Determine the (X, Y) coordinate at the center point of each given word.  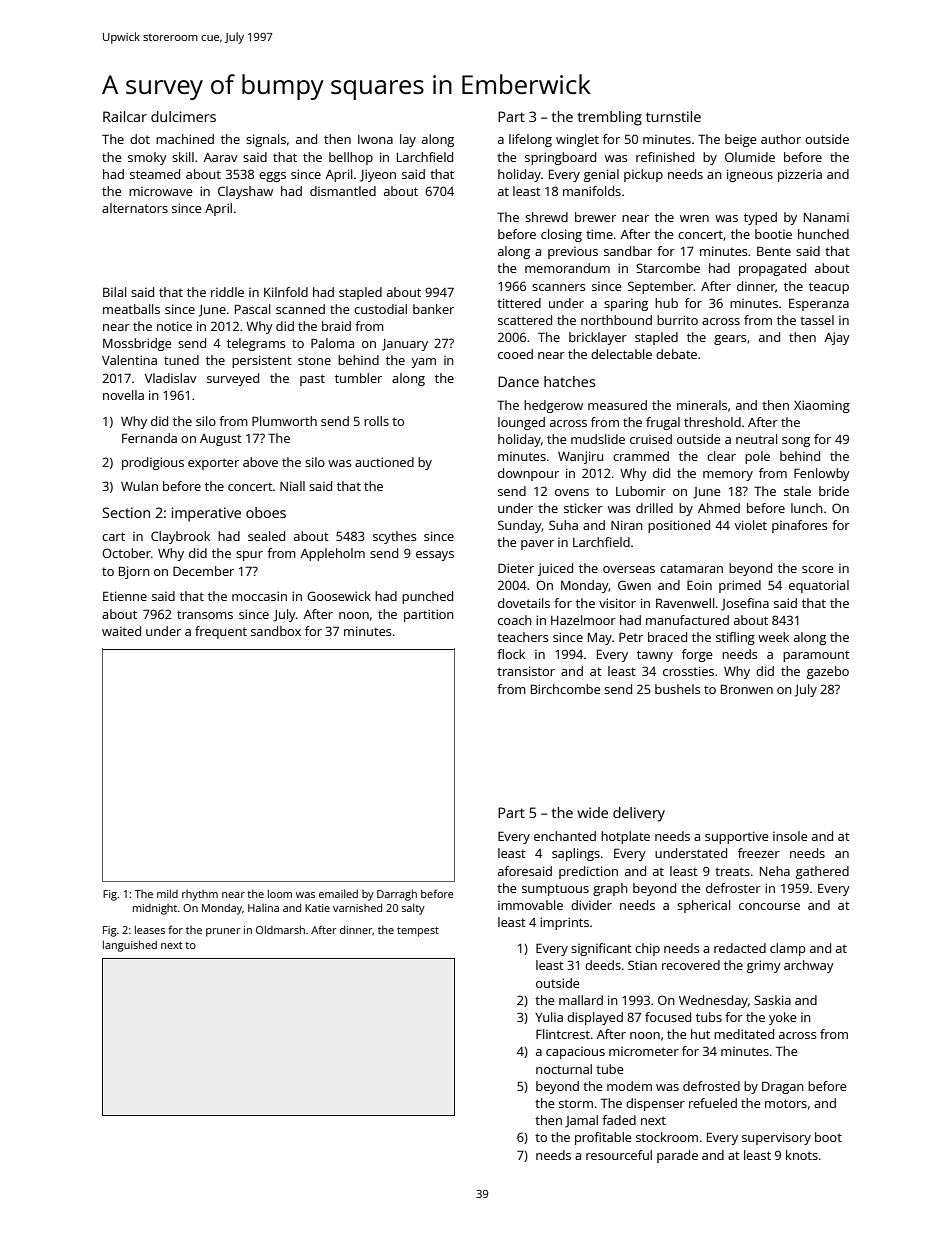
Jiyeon (378, 175)
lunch (807, 508)
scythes (395, 537)
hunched (823, 234)
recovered (691, 965)
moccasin (259, 596)
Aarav (221, 157)
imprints (564, 923)
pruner (223, 932)
